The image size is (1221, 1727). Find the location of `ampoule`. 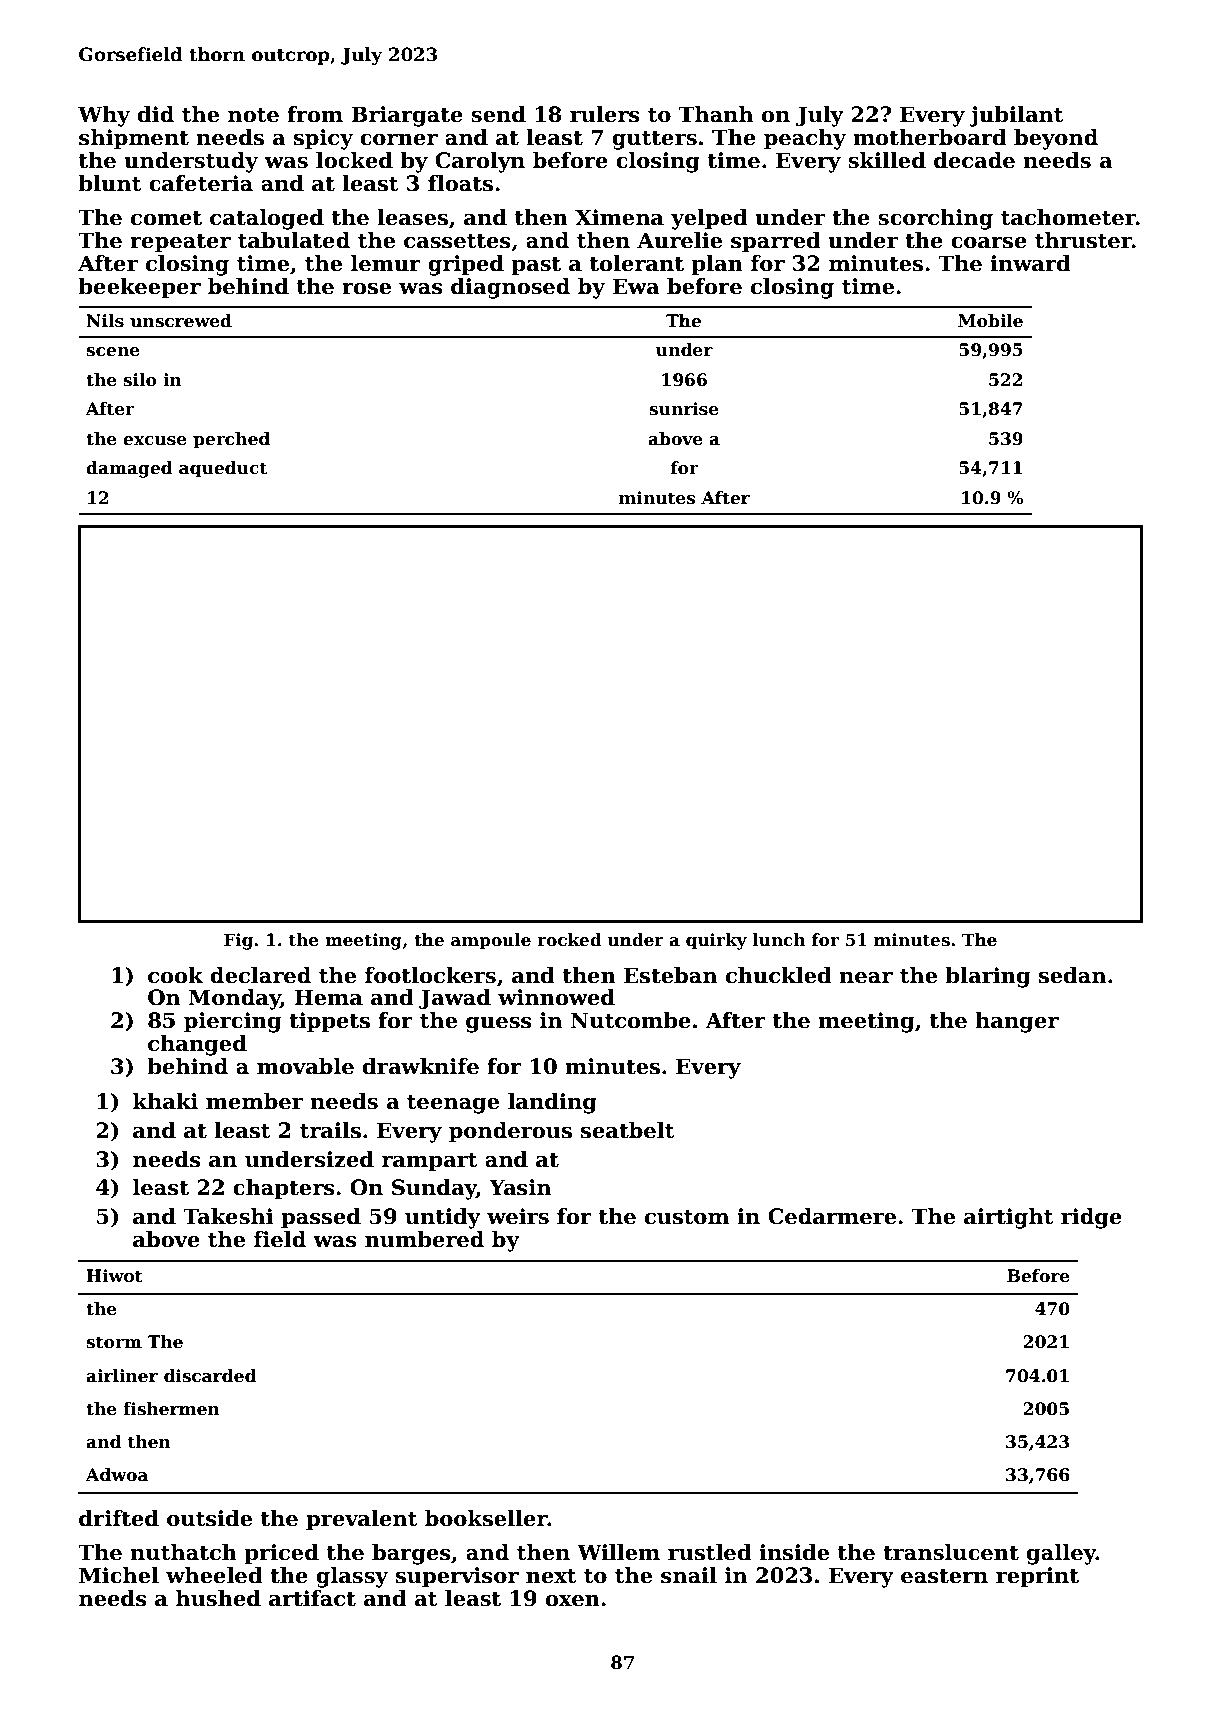

ampoule is located at coordinates (491, 941).
